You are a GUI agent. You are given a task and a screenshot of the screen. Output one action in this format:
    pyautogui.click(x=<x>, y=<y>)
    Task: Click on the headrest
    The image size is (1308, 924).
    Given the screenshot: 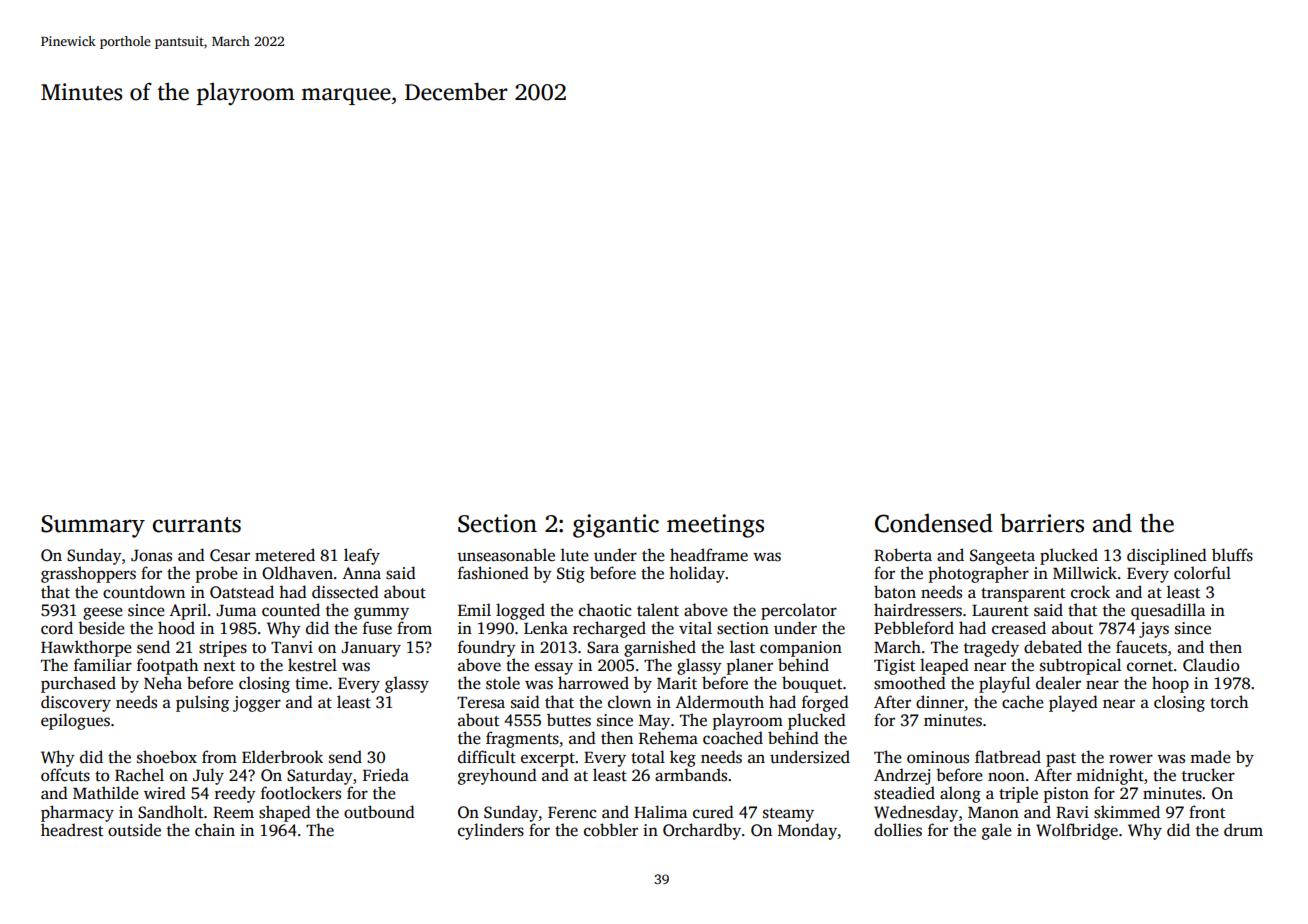 What is the action you would take?
    pyautogui.click(x=72, y=830)
